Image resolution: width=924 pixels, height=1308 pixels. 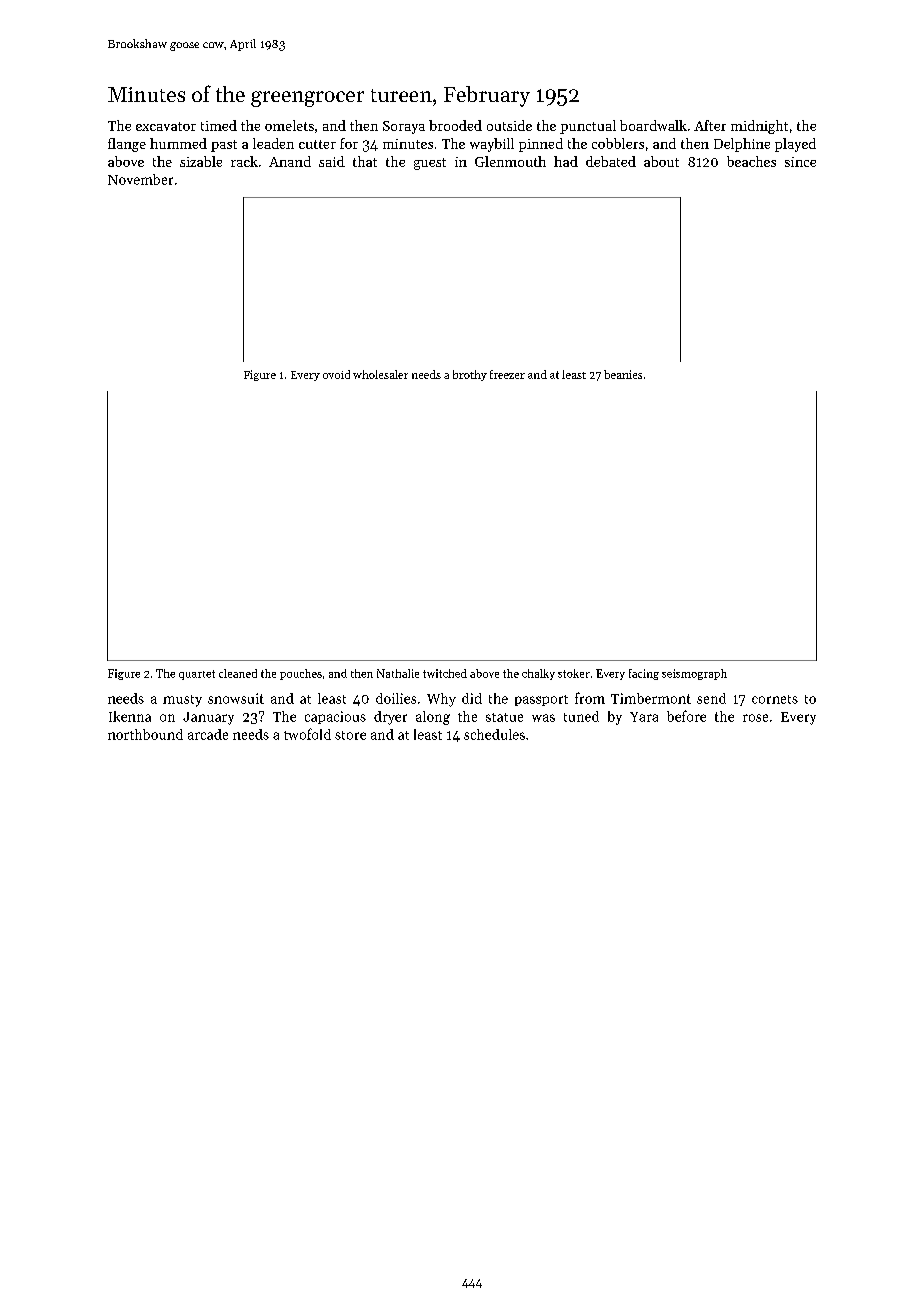 I want to click on brothy, so click(x=470, y=375).
